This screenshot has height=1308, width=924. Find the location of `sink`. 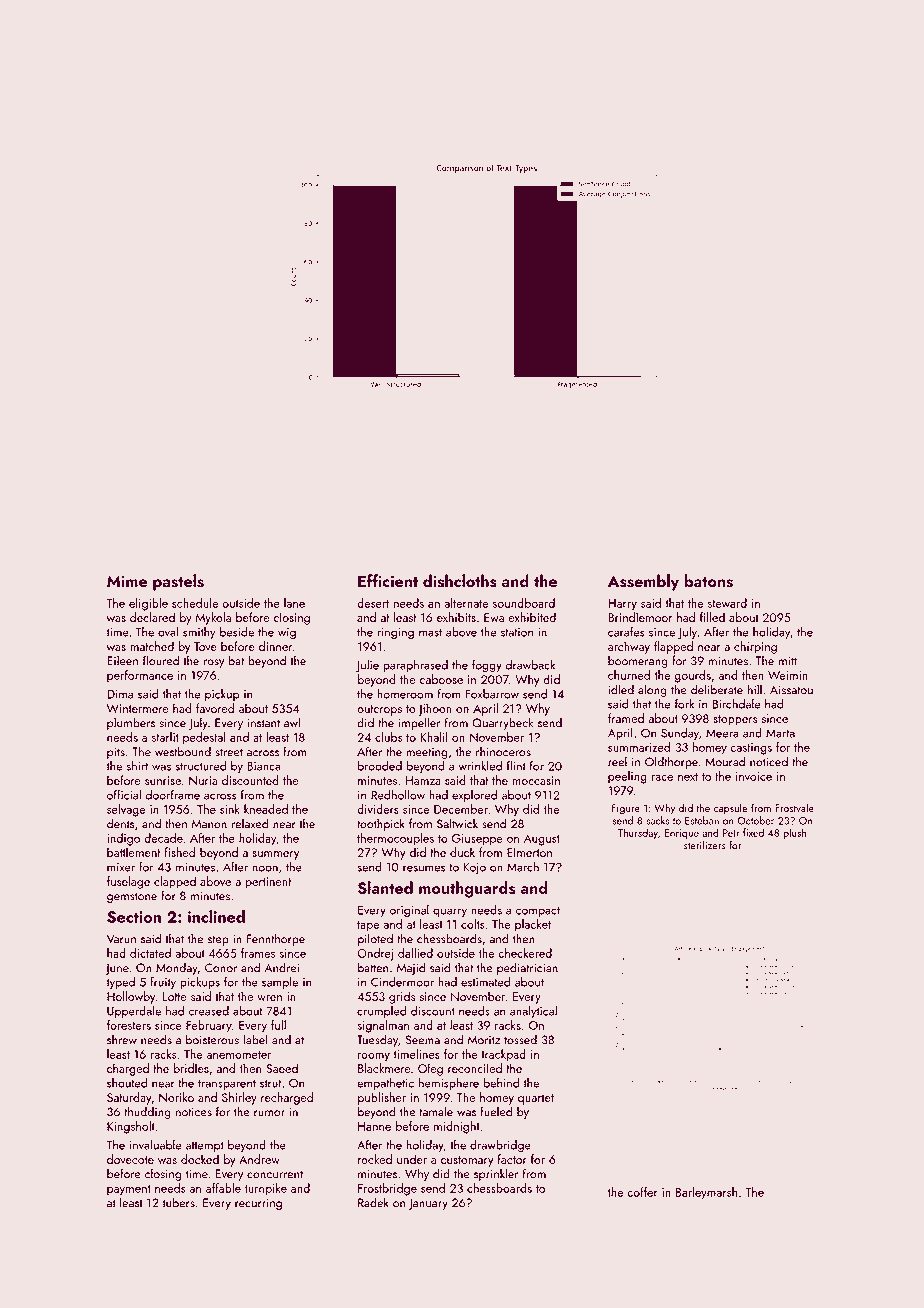

sink is located at coordinates (230, 809).
